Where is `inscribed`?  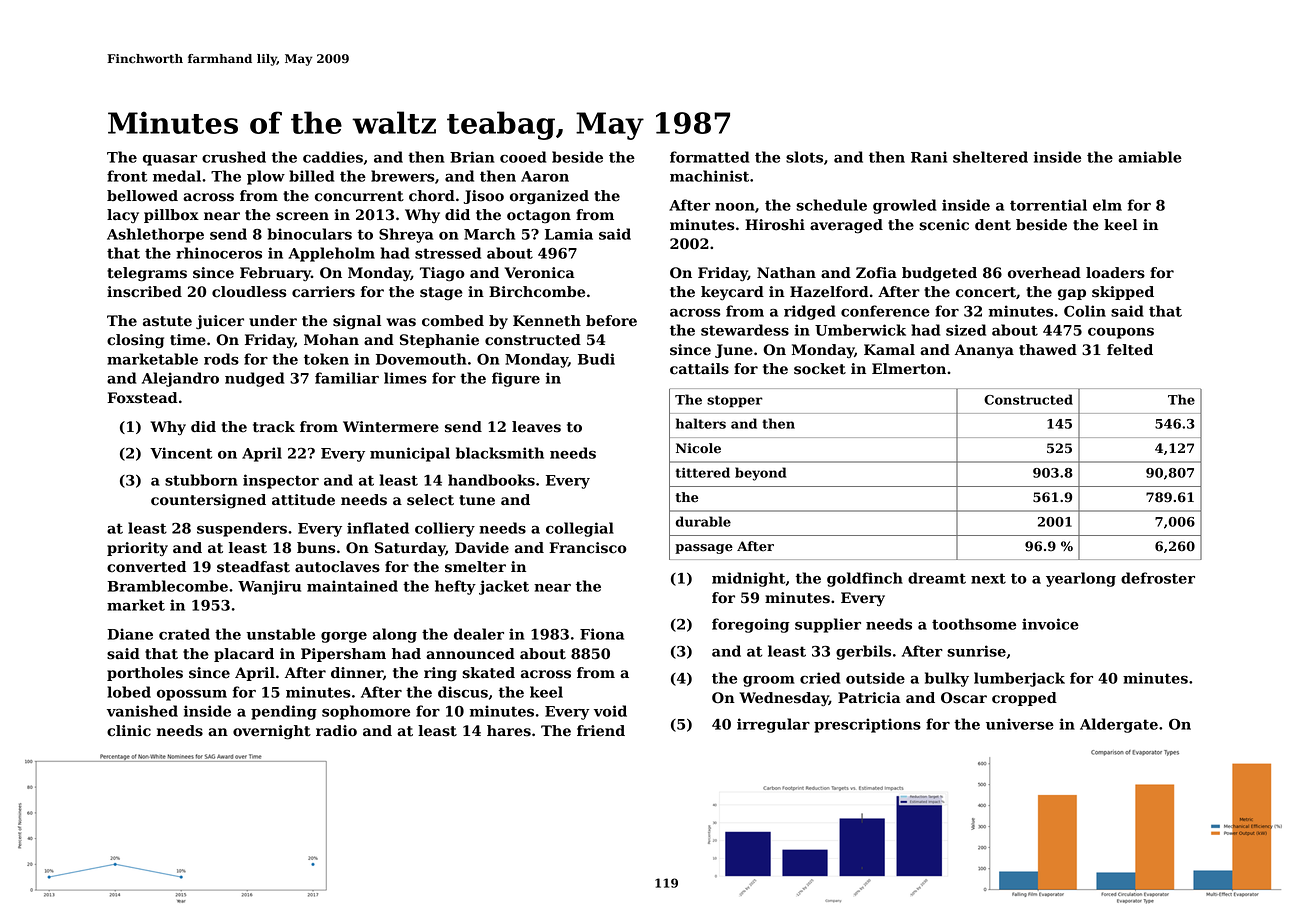 inscribed is located at coordinates (144, 292).
